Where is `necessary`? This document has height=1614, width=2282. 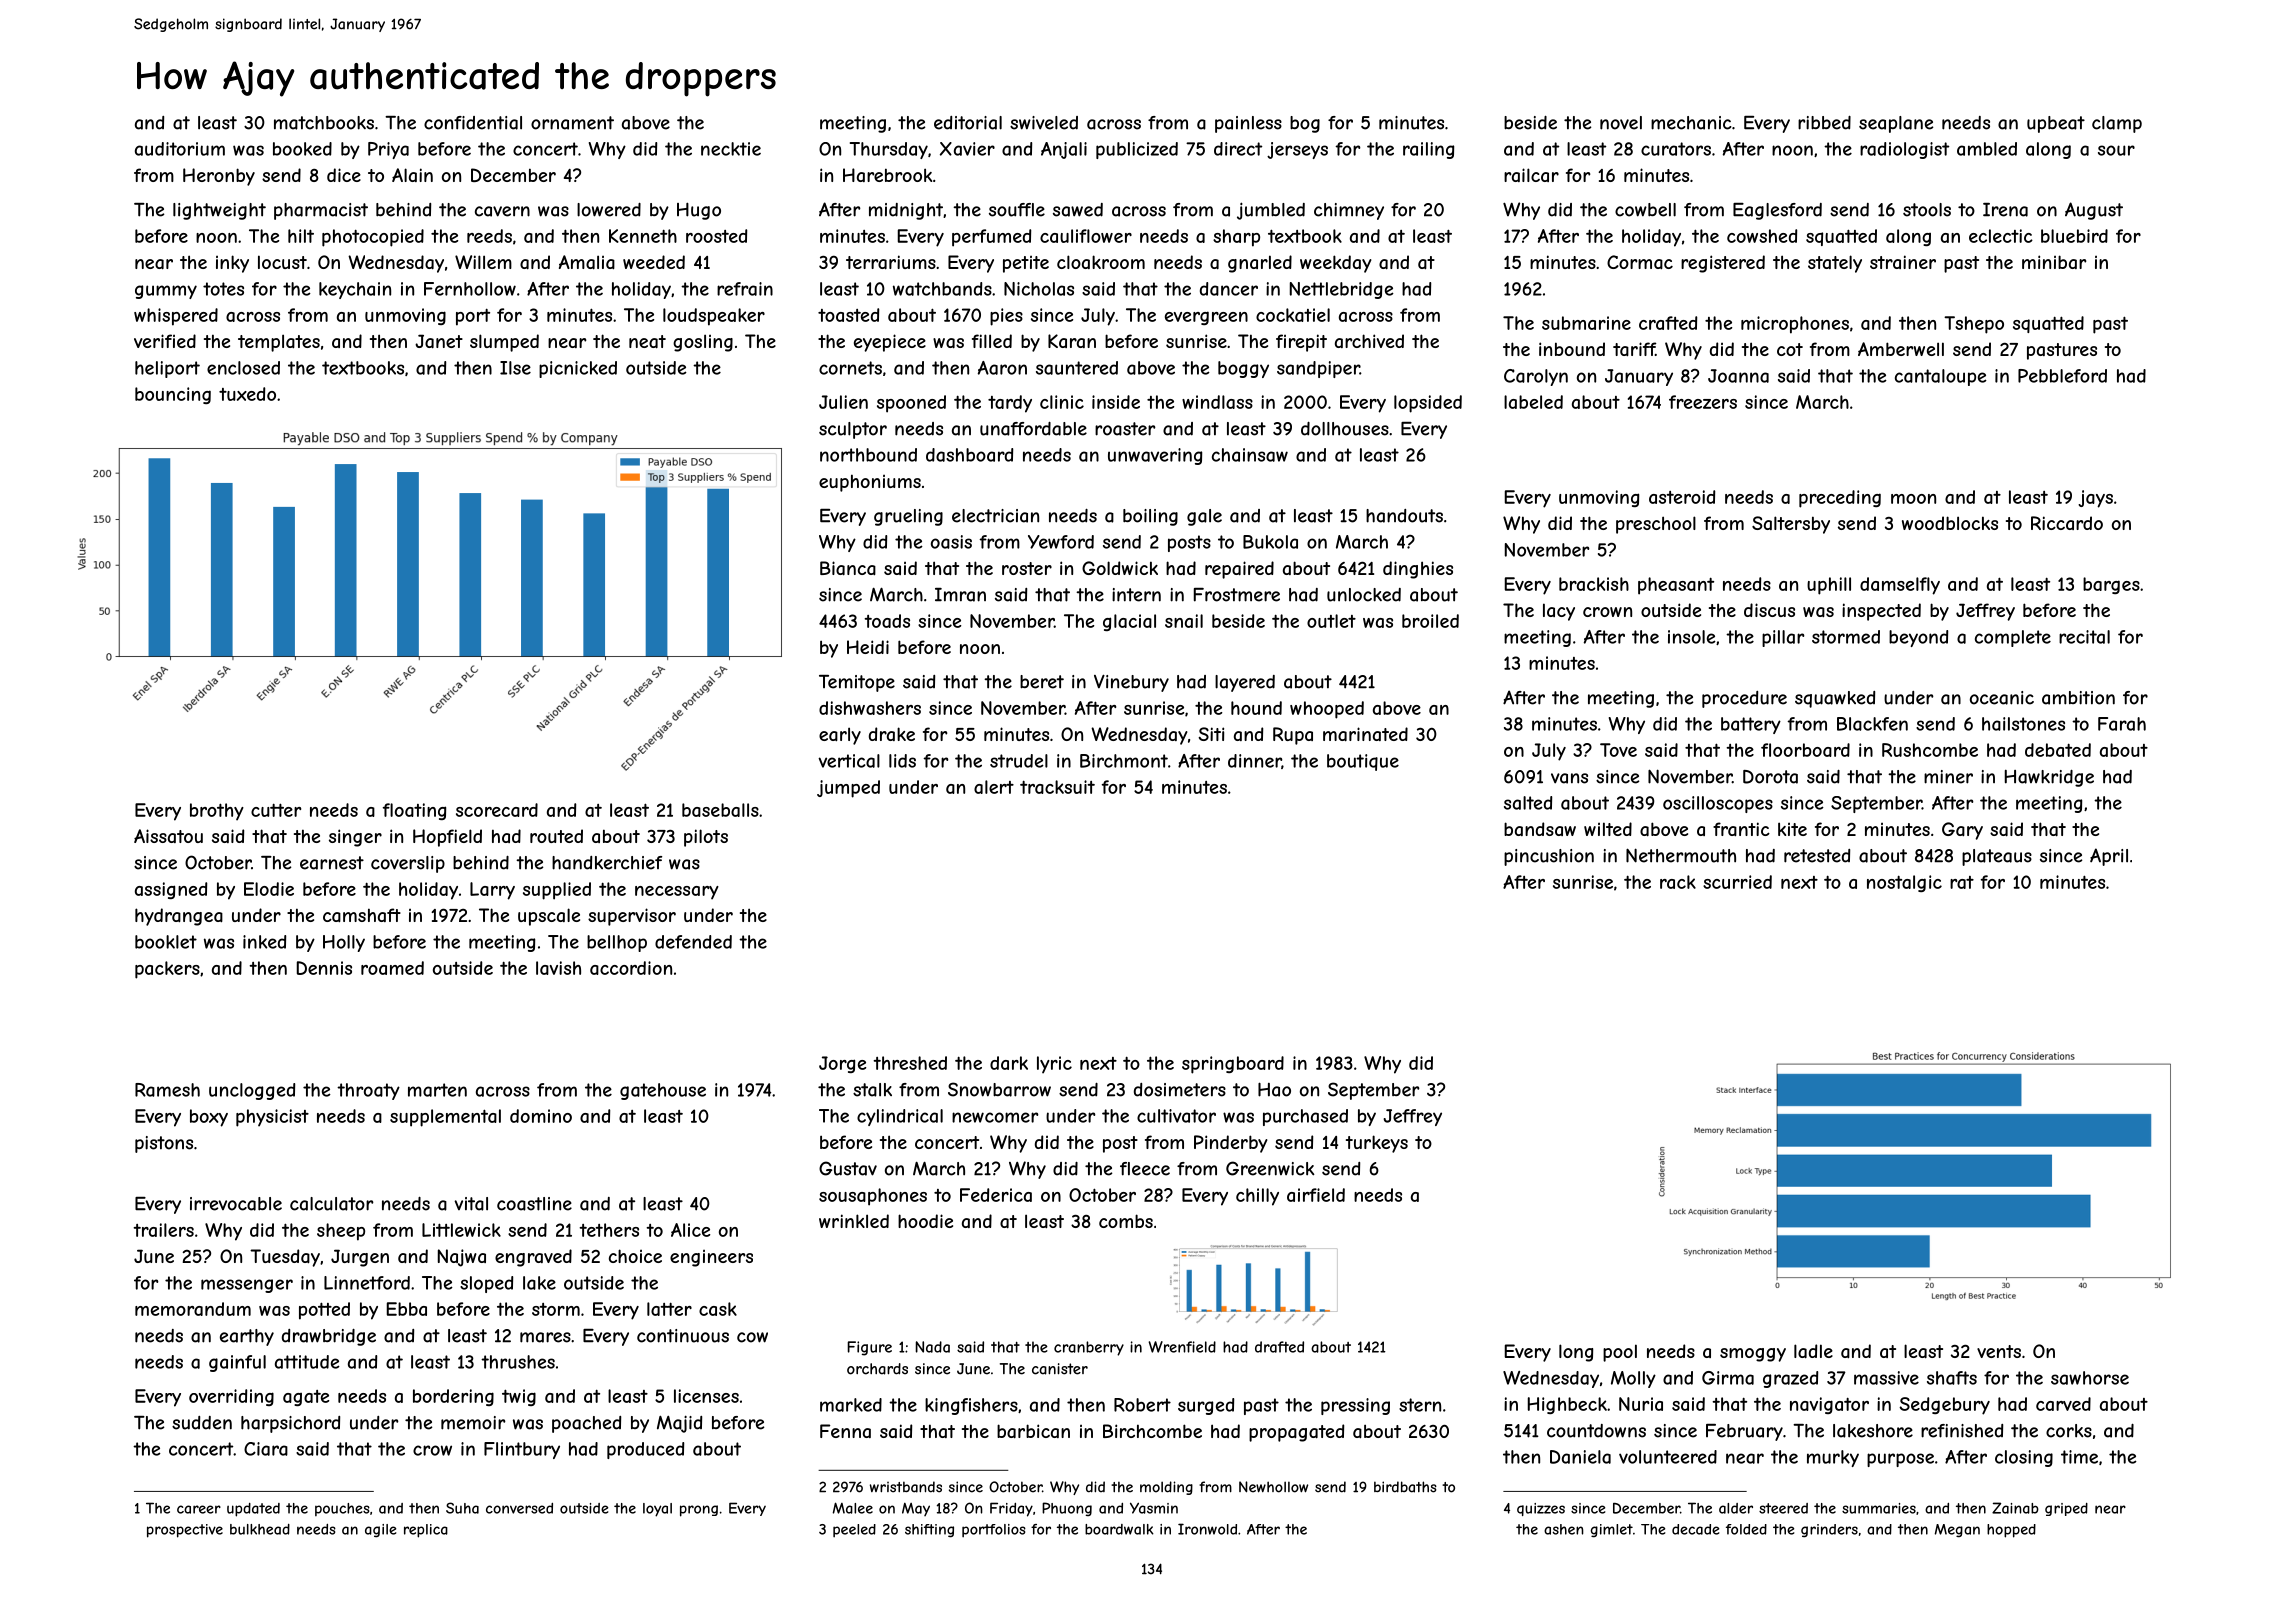 necessary is located at coordinates (677, 893).
